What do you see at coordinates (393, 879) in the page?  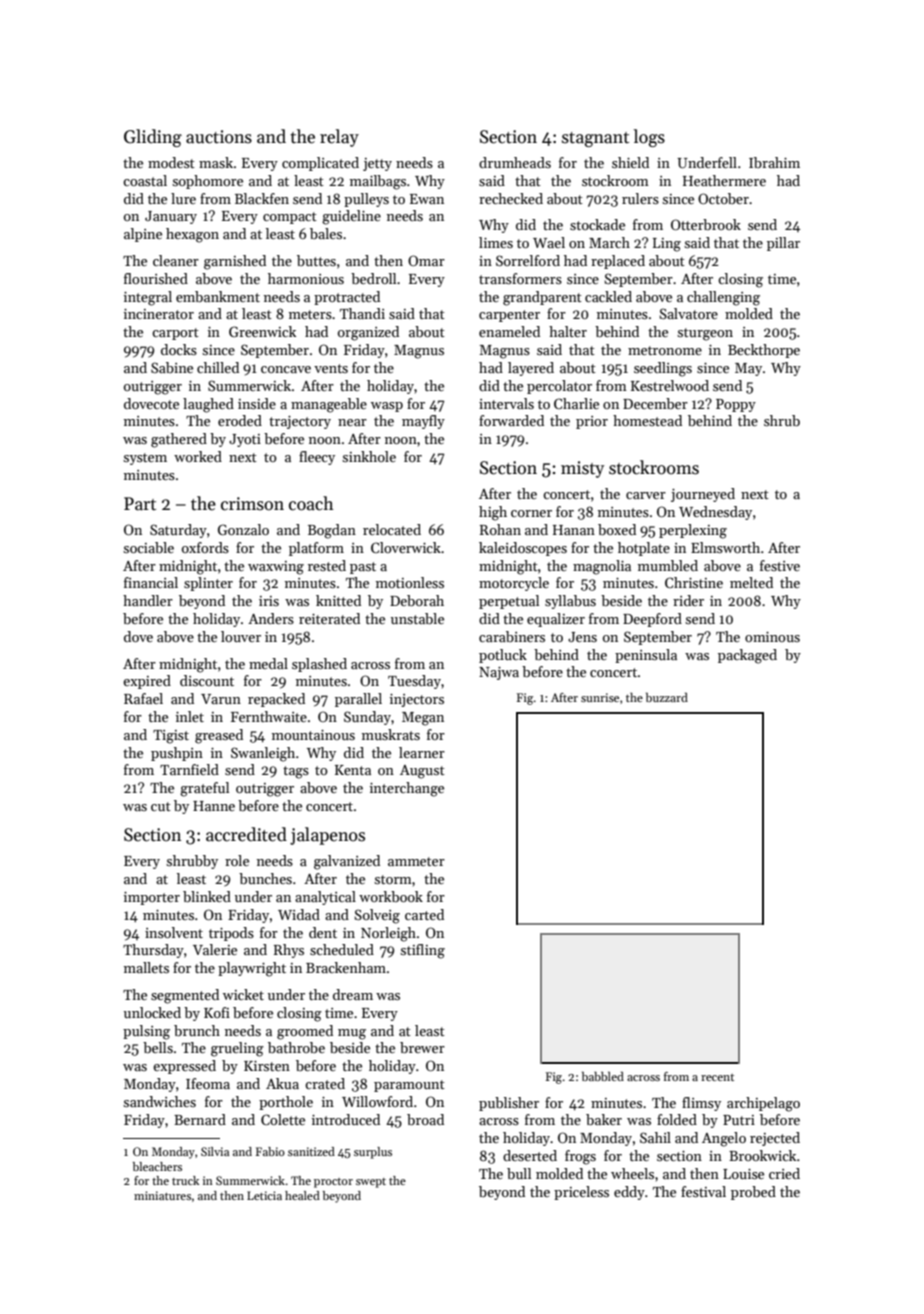 I see `storm` at bounding box center [393, 879].
